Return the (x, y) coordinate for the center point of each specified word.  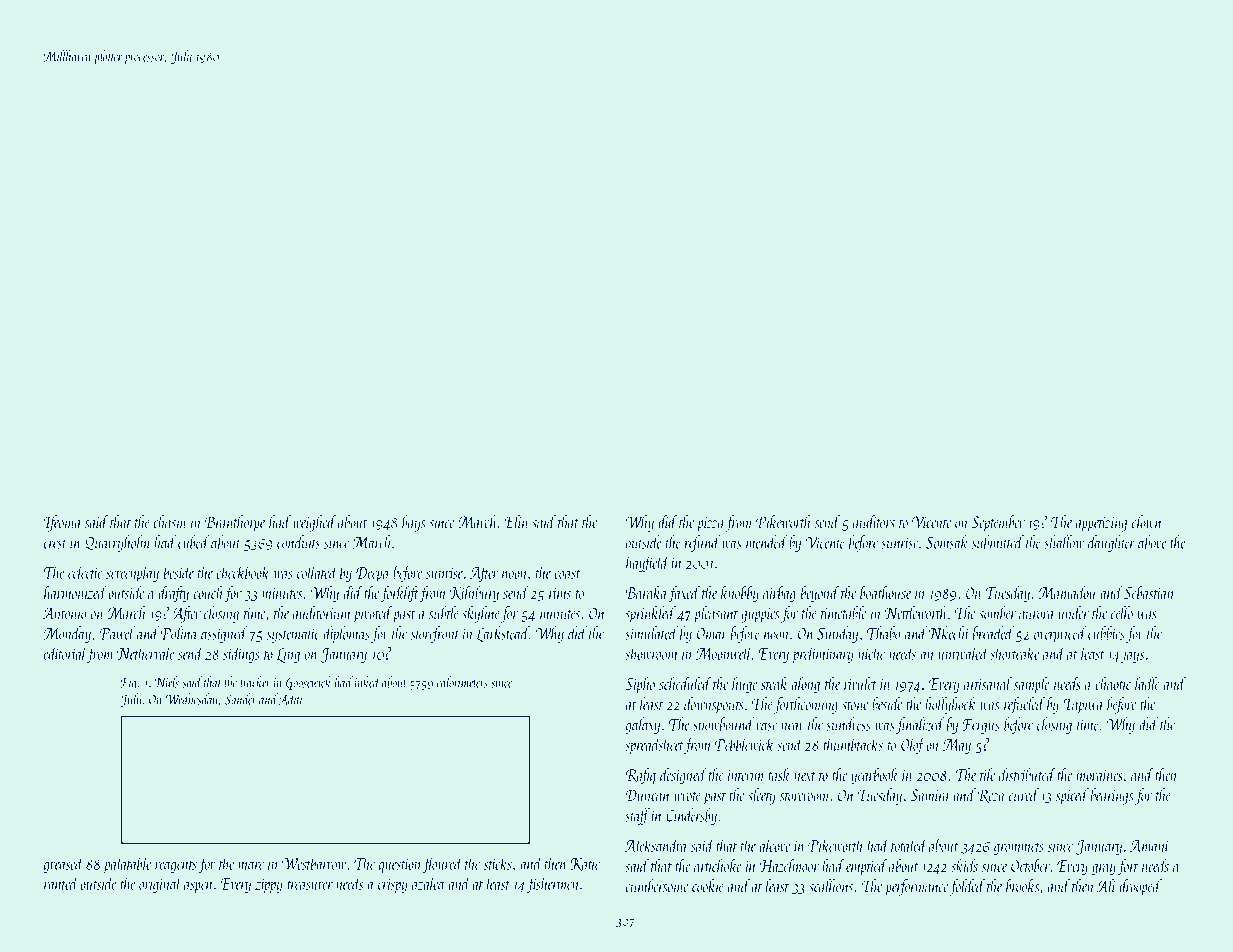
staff (637, 816)
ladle (1147, 683)
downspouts (714, 705)
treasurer (310, 885)
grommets (1019, 849)
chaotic (1113, 683)
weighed (315, 523)
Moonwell (724, 653)
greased (63, 864)
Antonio (65, 613)
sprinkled (650, 614)
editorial (65, 653)
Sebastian (1148, 592)
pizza (711, 524)
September (998, 523)
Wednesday (191, 700)
